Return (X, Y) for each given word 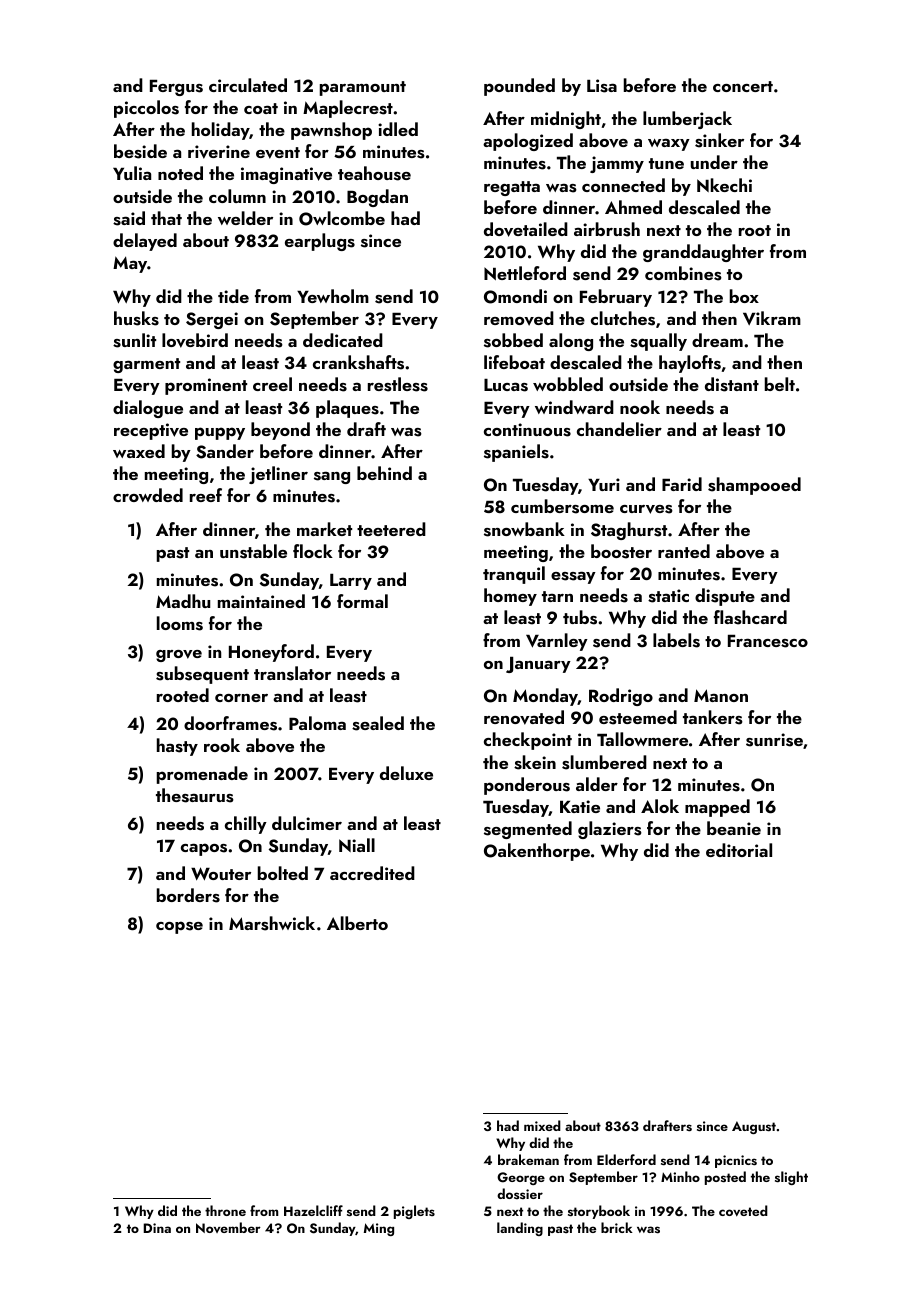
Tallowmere (642, 739)
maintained (261, 601)
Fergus (176, 88)
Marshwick (272, 923)
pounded (519, 87)
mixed (542, 1125)
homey (510, 597)
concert (743, 86)
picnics (736, 1161)
